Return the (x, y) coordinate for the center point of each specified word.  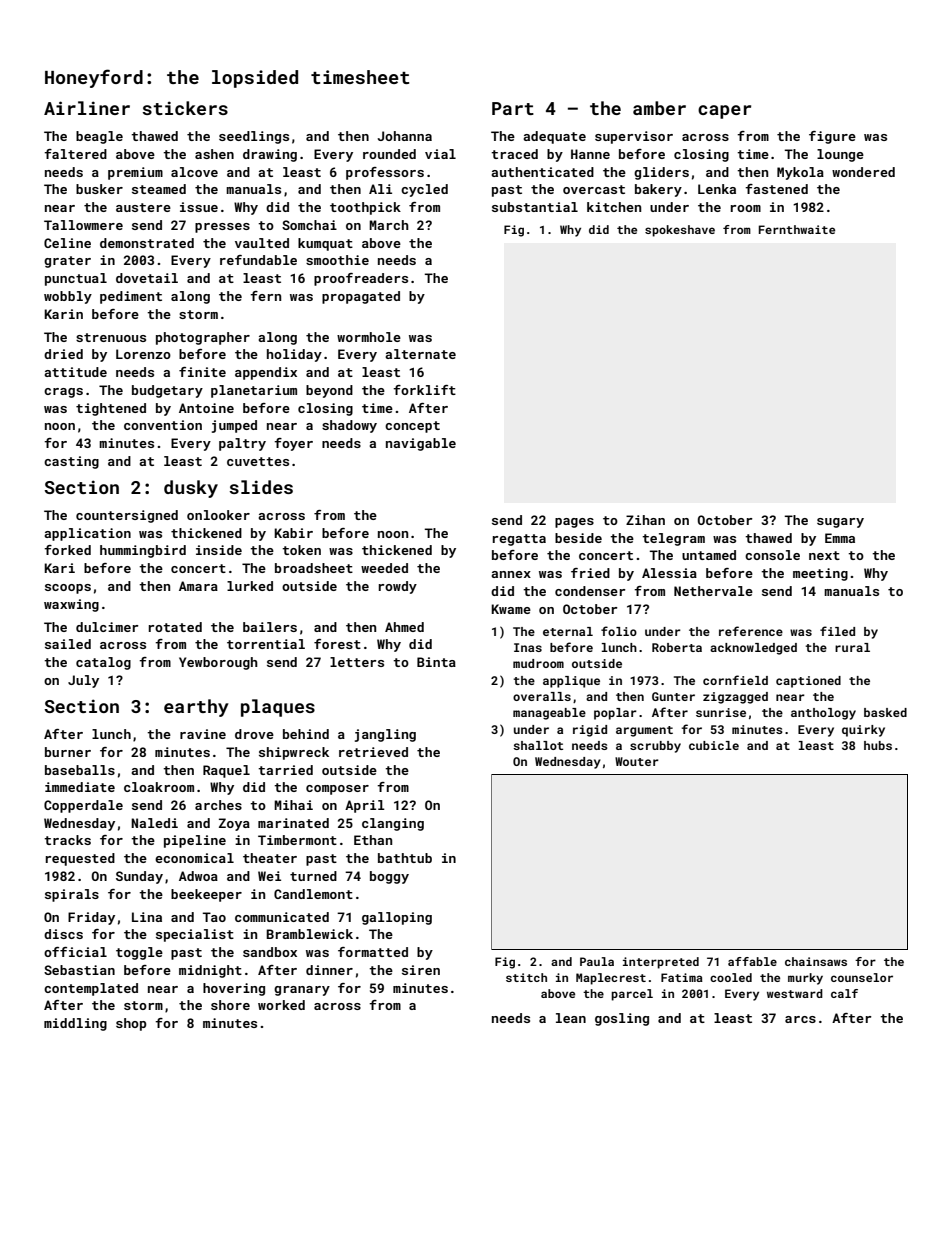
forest (337, 644)
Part (513, 108)
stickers (185, 108)
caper (724, 112)
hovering (234, 989)
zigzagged (735, 698)
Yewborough (218, 663)
